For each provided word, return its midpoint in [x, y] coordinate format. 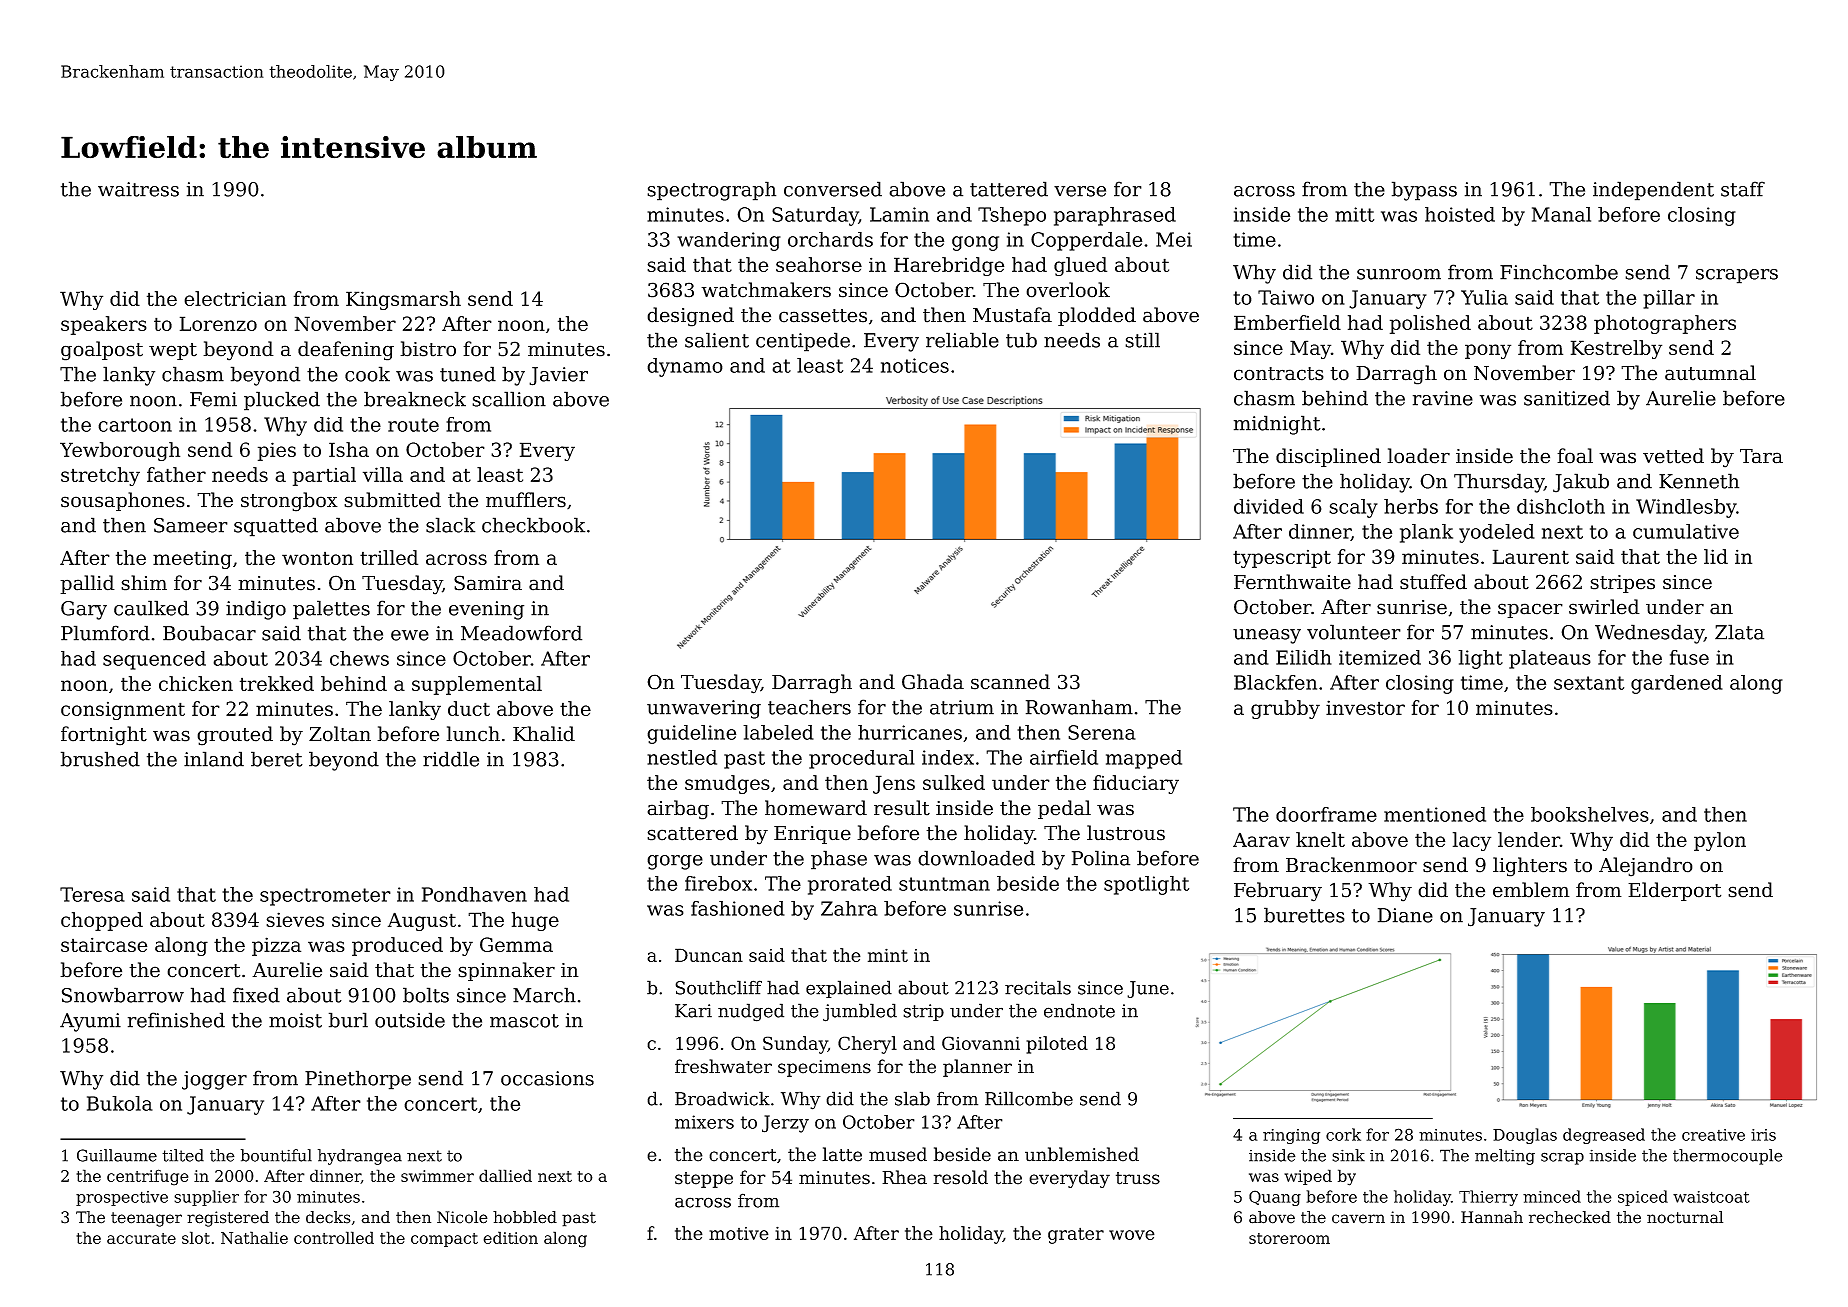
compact [444, 1240]
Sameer [191, 525]
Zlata [1739, 632]
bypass [1424, 191]
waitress [138, 189]
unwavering [704, 709]
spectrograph [711, 191]
